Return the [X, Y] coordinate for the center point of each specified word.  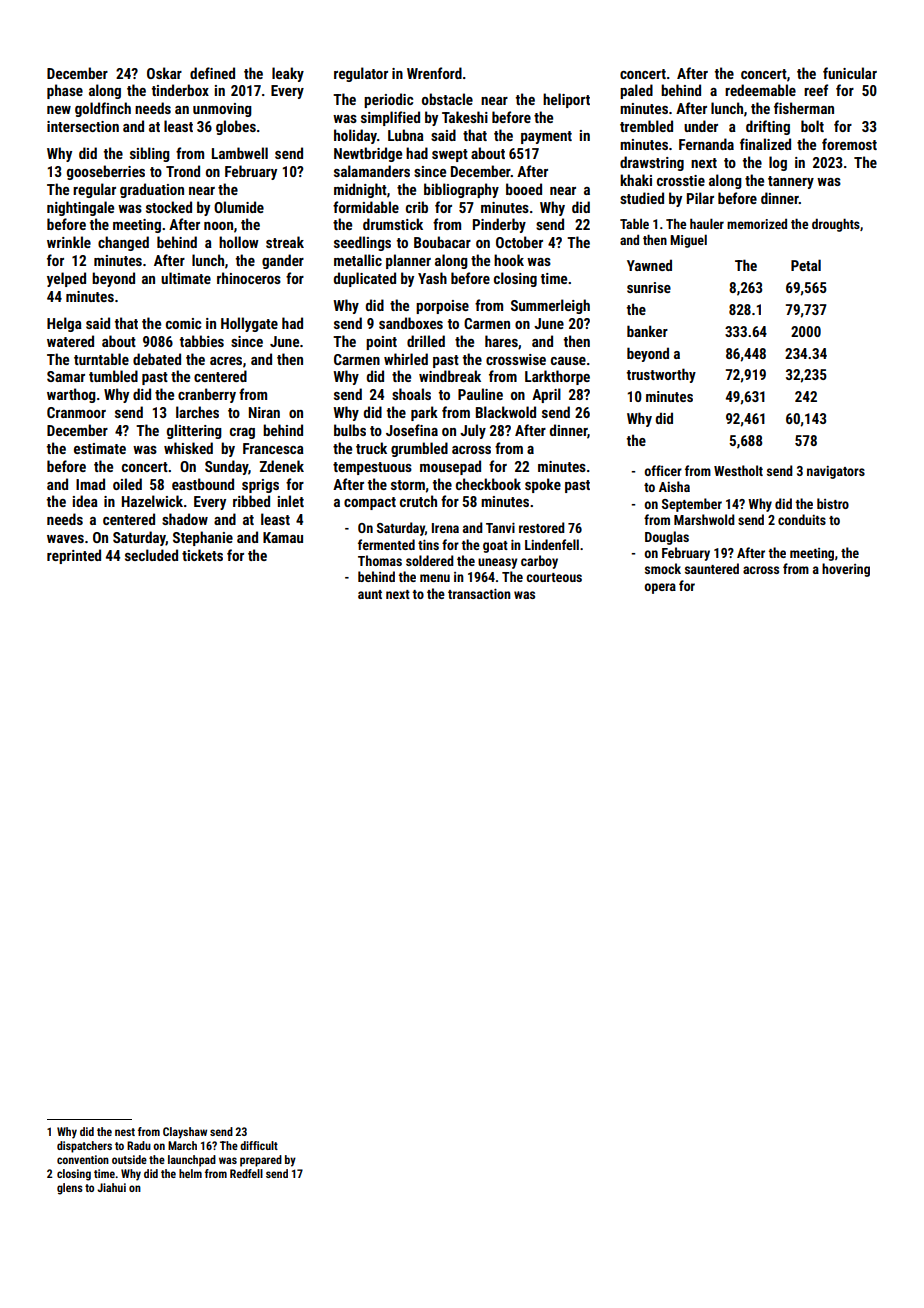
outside [129, 1159]
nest [125, 1132]
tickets [202, 555]
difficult [259, 1145]
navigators [836, 472]
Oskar [164, 73]
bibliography [461, 190]
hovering [846, 570]
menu [435, 578]
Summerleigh [550, 306]
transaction [479, 593]
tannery [791, 182]
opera [660, 588]
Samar [66, 376]
